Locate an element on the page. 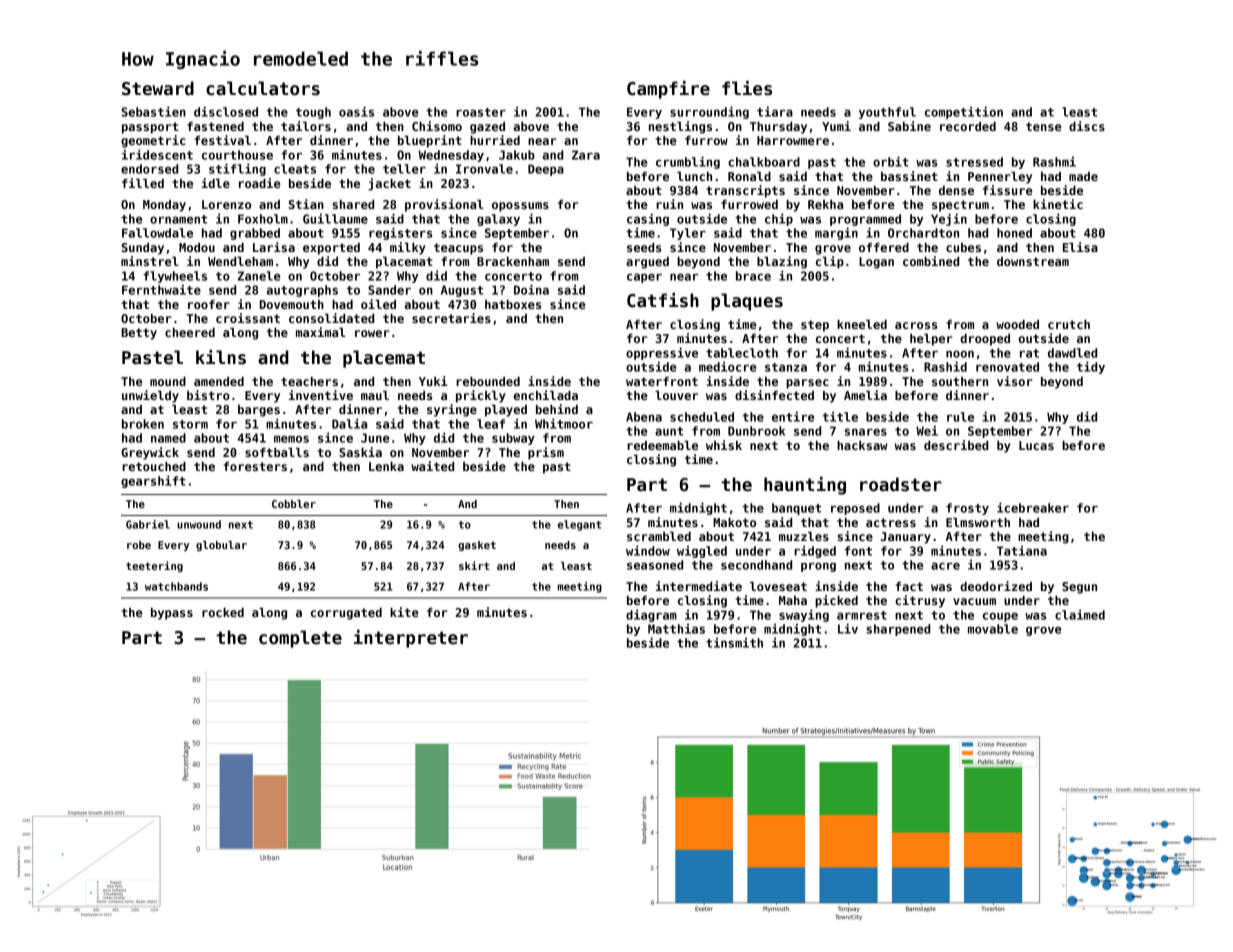  scheduled is located at coordinates (702, 417).
